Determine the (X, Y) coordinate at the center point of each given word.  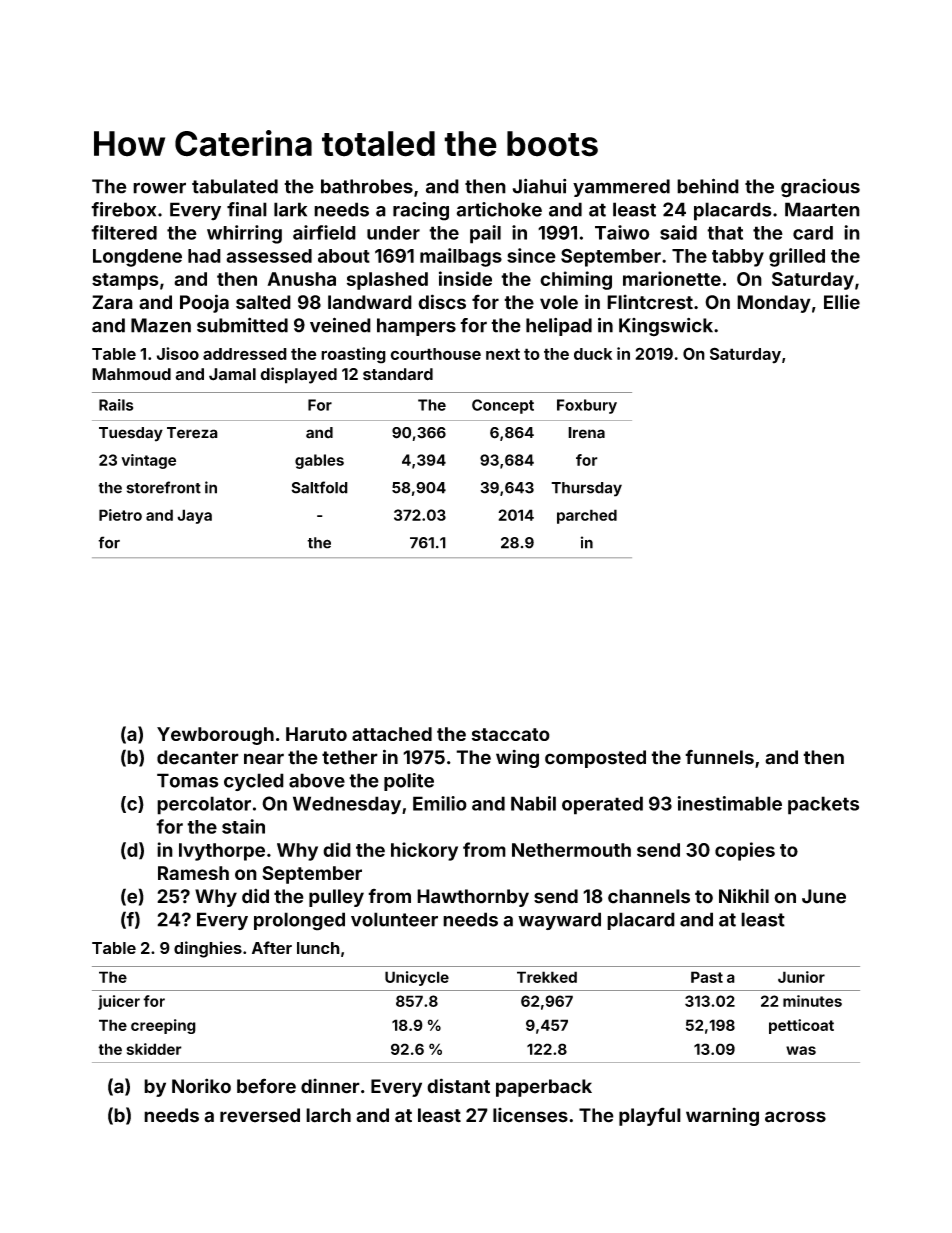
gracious (820, 188)
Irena (586, 433)
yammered (621, 188)
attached (392, 734)
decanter (198, 757)
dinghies (208, 949)
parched (587, 516)
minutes (812, 1001)
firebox (123, 209)
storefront (163, 487)
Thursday (586, 489)
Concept (503, 406)
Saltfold (319, 487)
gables (319, 461)
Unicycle (417, 978)
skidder (154, 1049)
